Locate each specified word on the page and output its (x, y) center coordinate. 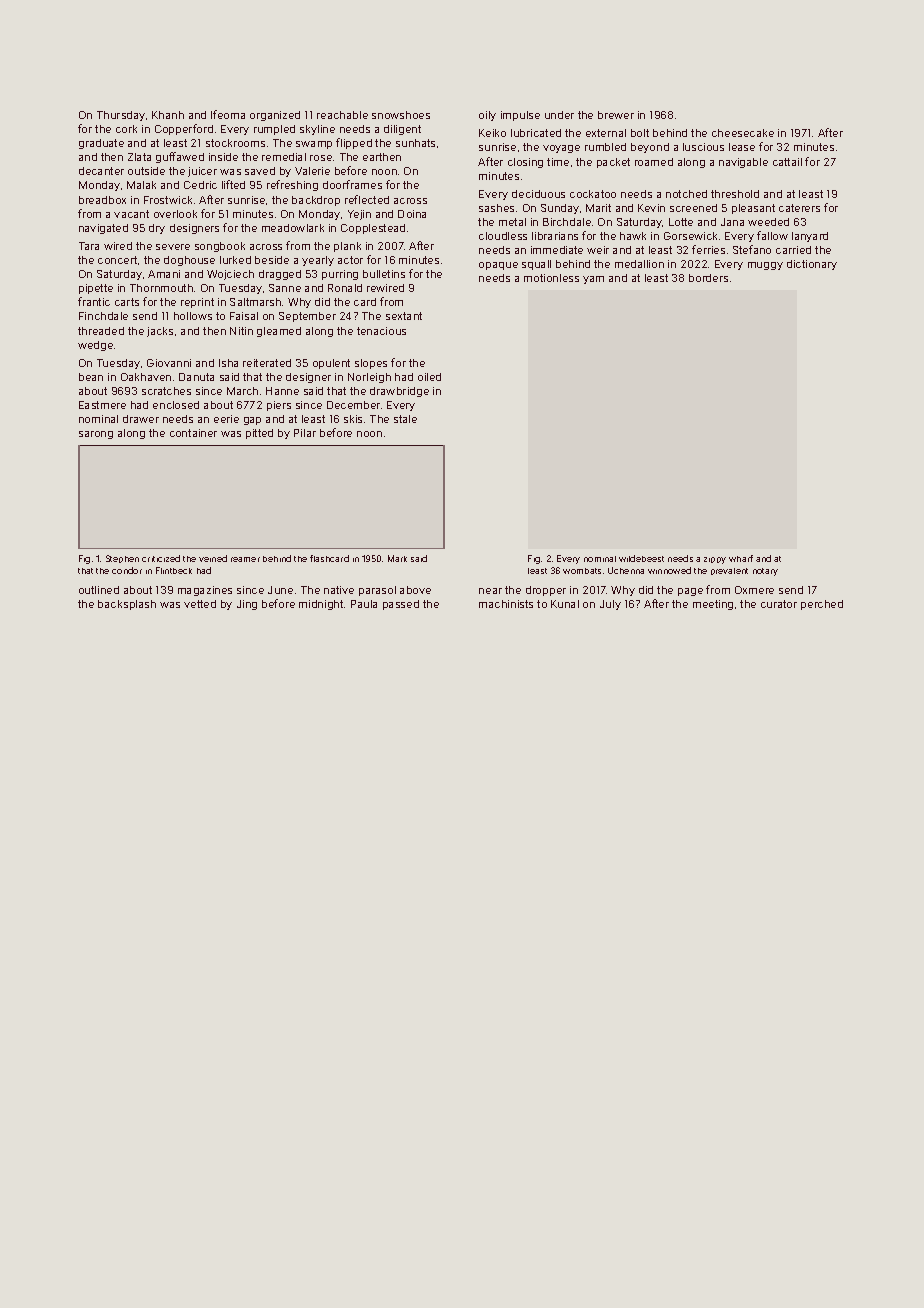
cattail (787, 162)
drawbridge (399, 392)
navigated (103, 229)
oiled (429, 377)
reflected (367, 199)
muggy (765, 266)
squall (536, 265)
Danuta (196, 377)
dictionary (812, 265)
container (193, 433)
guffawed (180, 157)
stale (405, 419)
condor (127, 570)
